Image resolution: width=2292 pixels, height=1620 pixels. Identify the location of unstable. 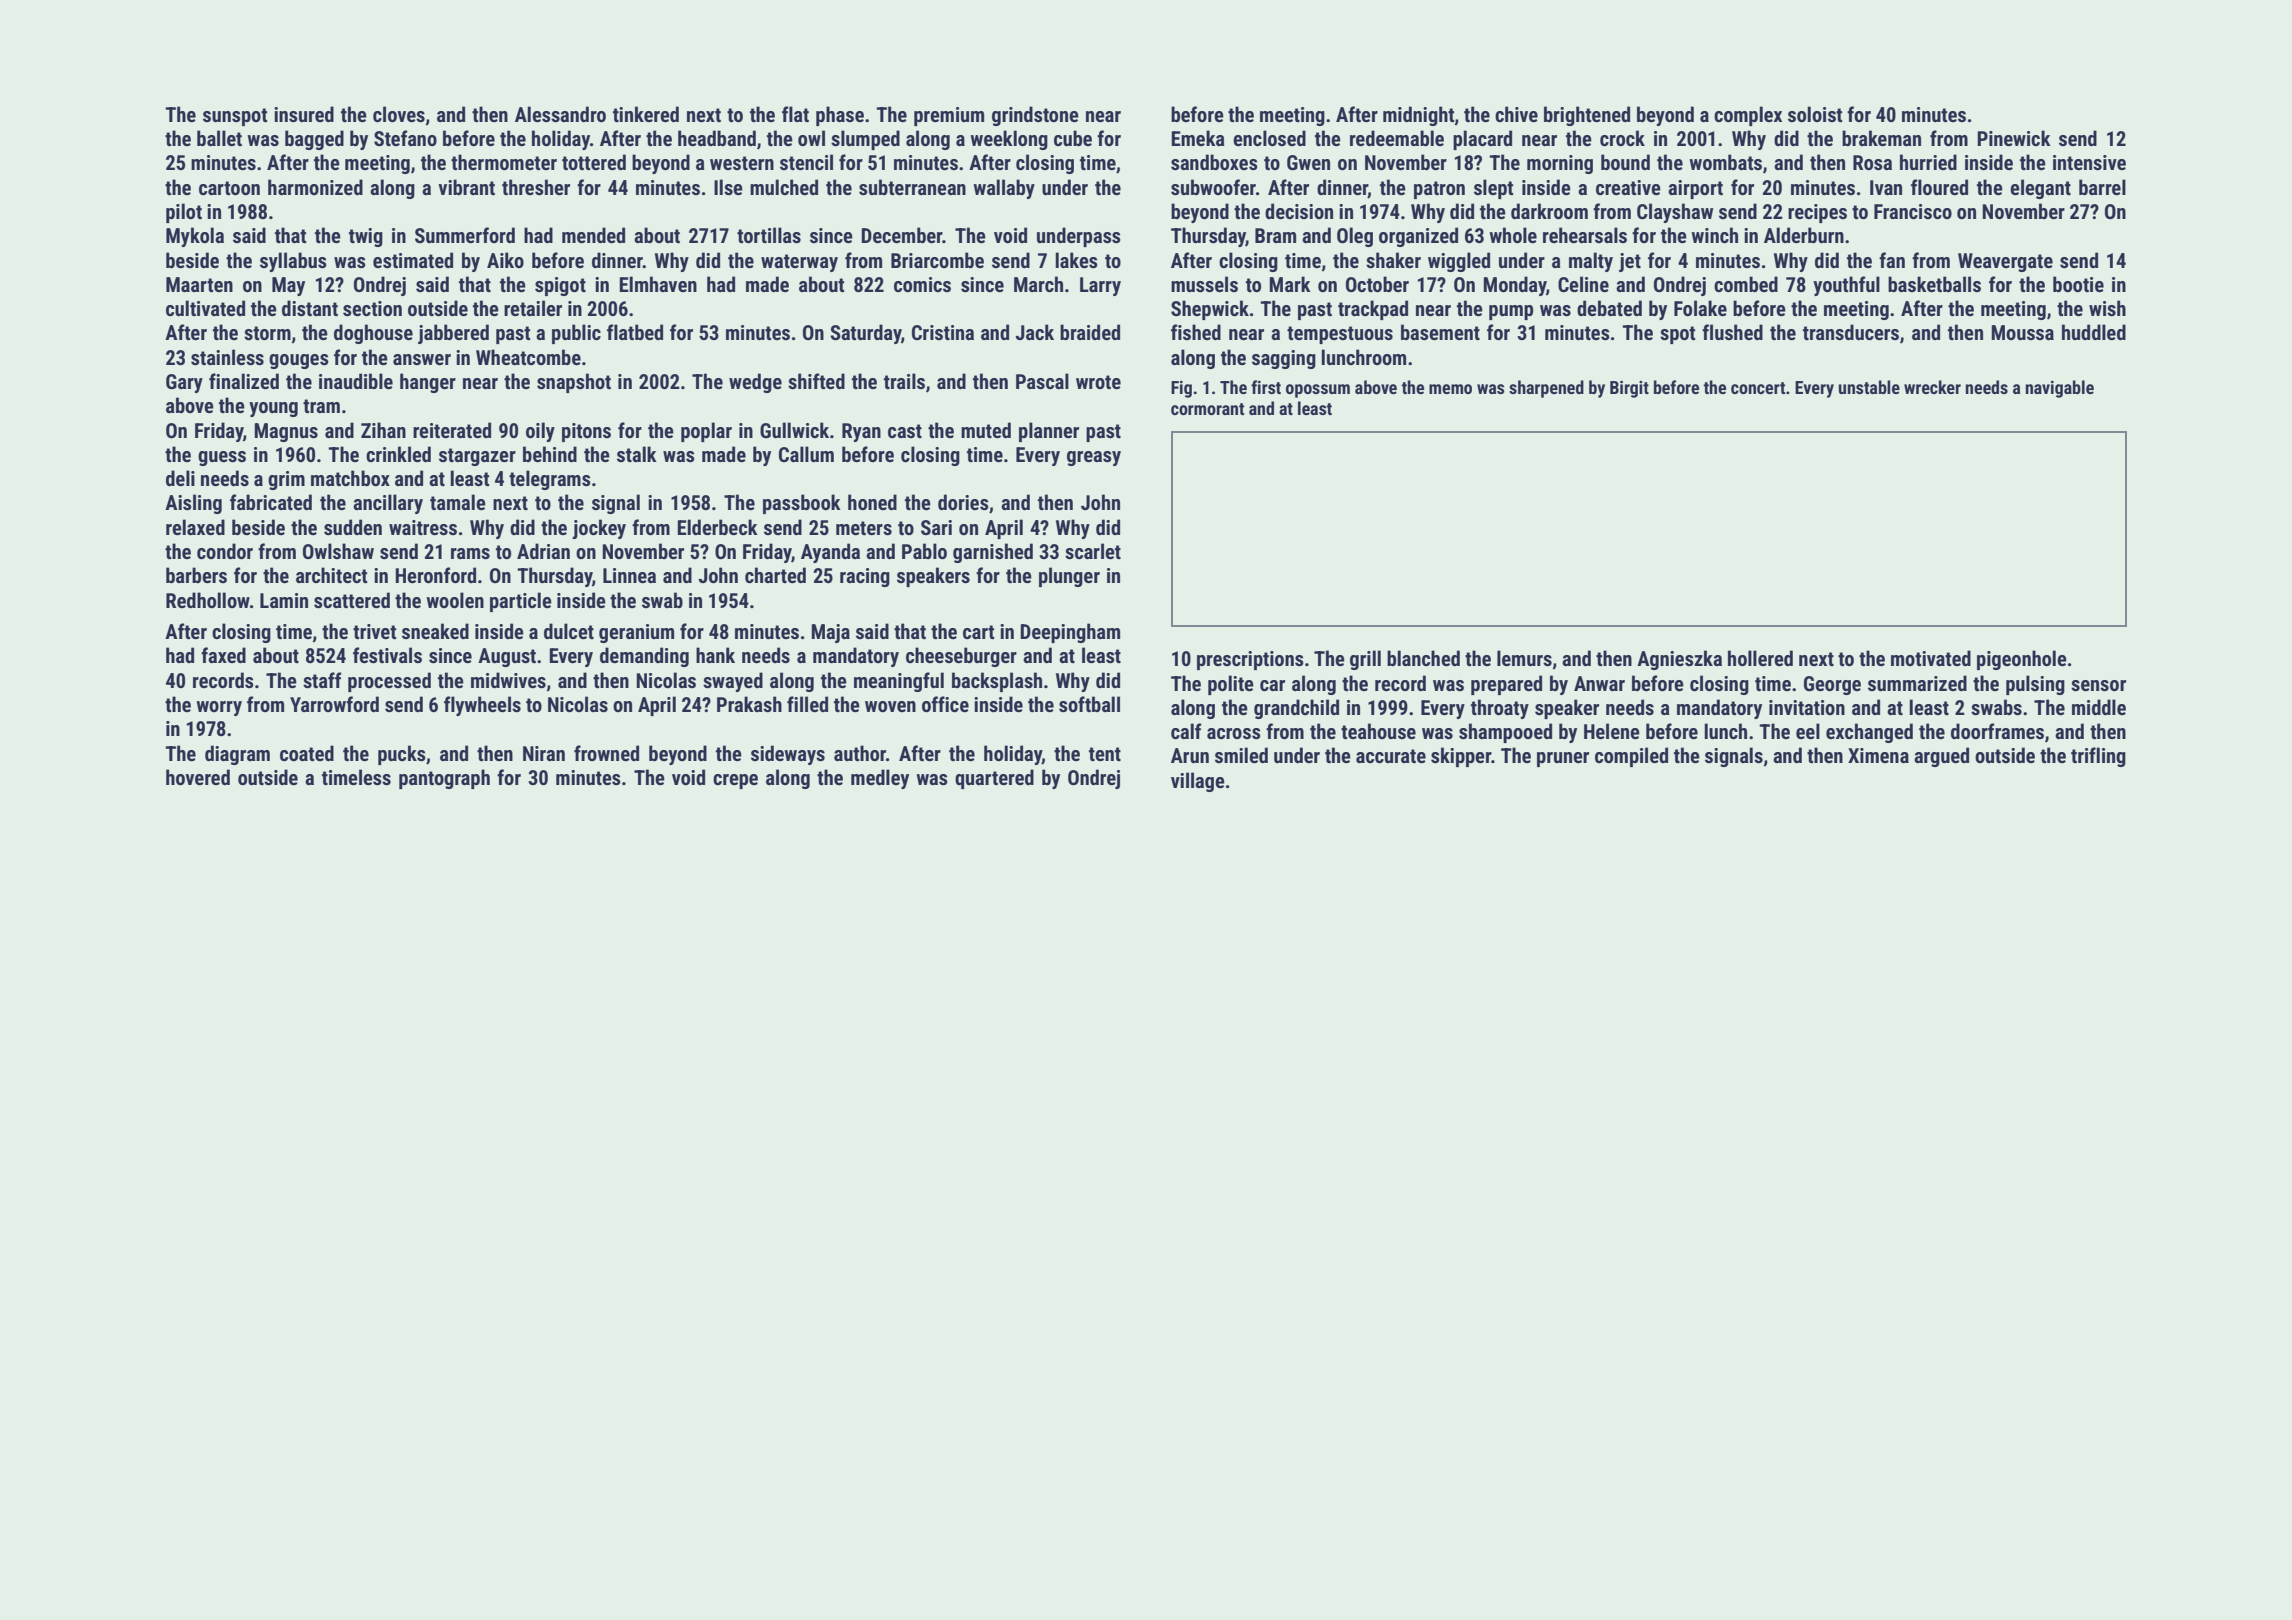
(1869, 387).
